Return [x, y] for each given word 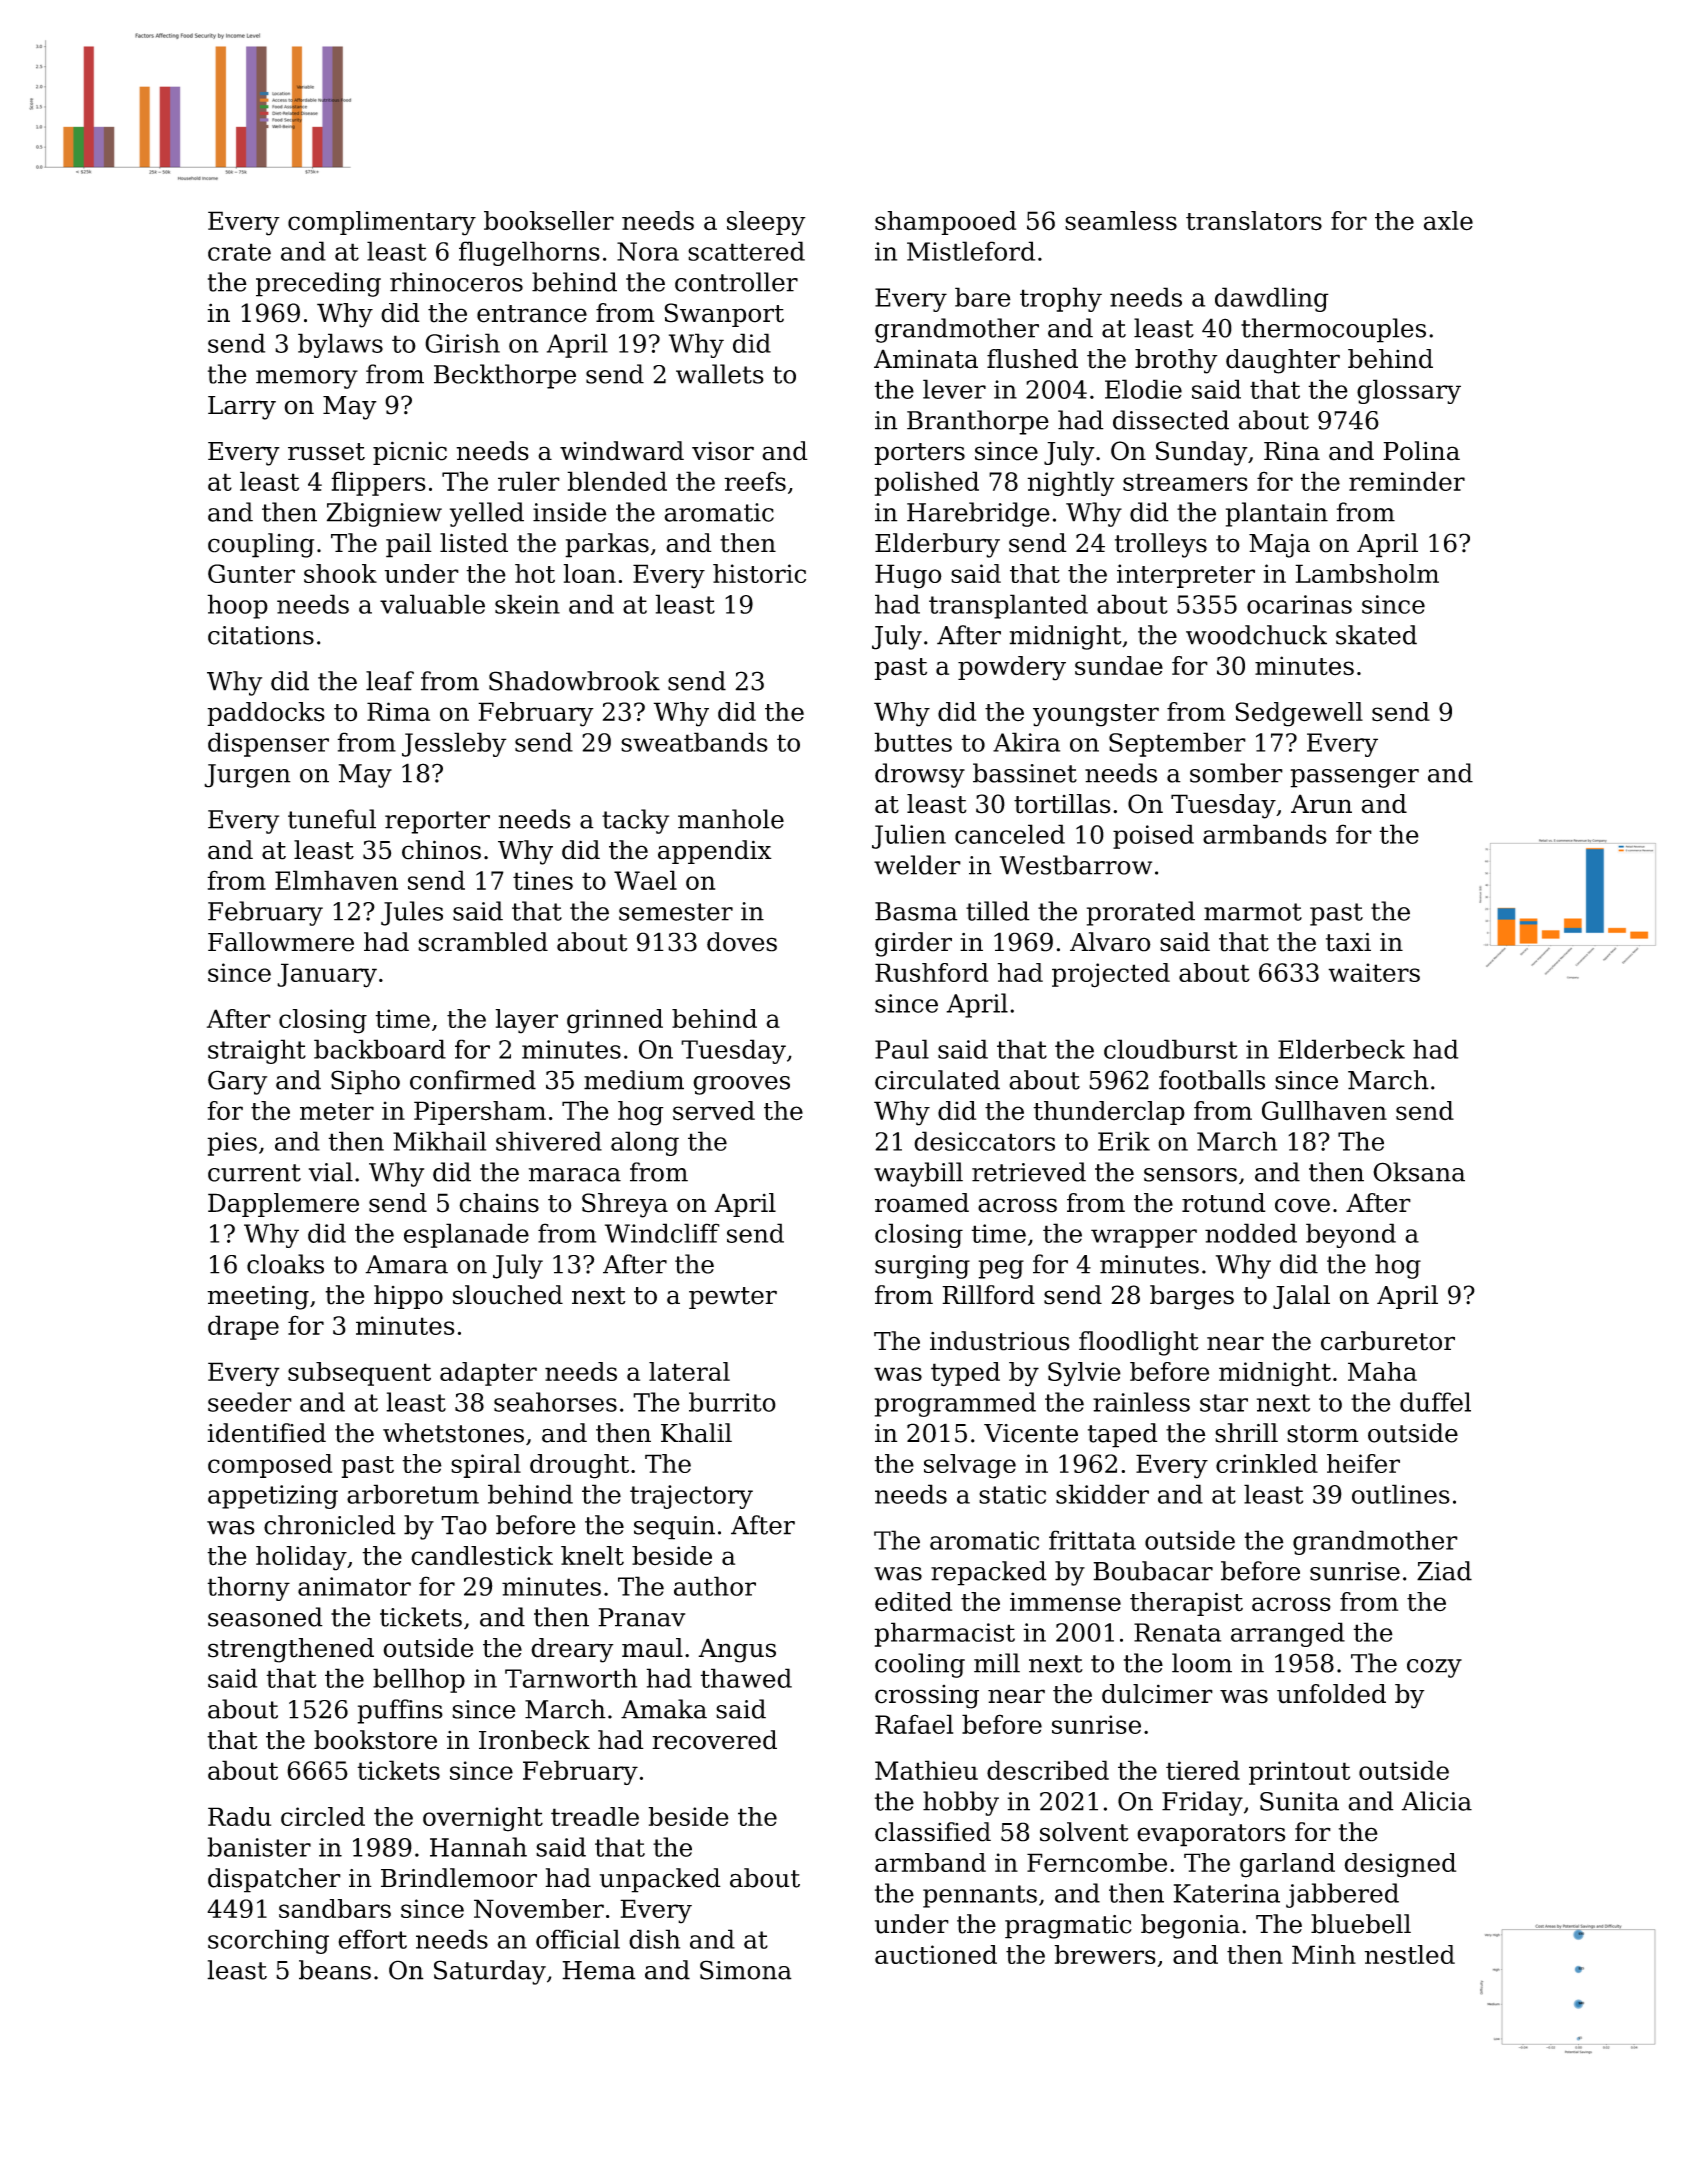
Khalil [696, 1433]
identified [266, 1433]
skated [1376, 635]
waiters [1374, 972]
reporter [437, 822]
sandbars [335, 1908]
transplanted [1008, 606]
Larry [242, 408]
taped [1123, 1435]
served [714, 1111]
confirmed [473, 1080]
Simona [746, 1970]
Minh [1324, 1954]
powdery [1012, 668]
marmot [1253, 912]
